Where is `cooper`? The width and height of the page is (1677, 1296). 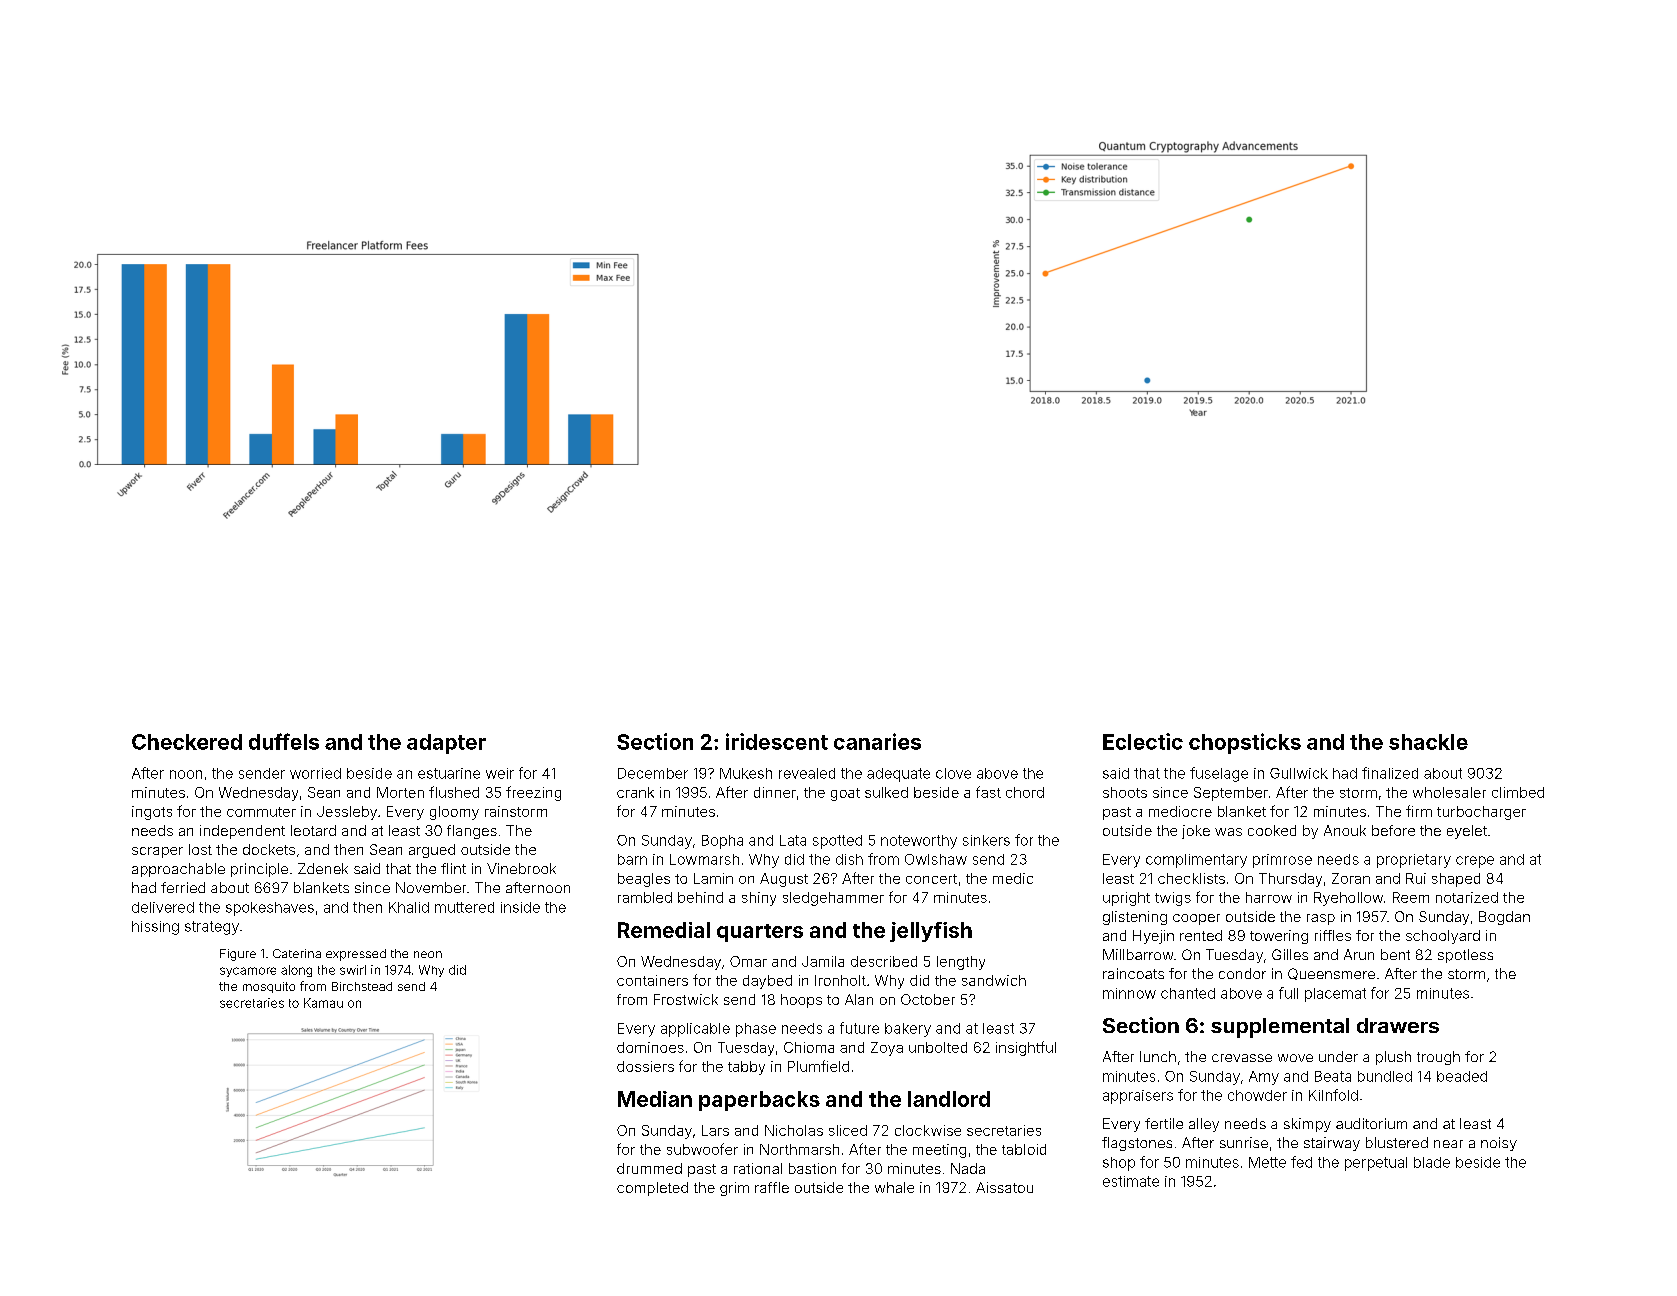
cooper is located at coordinates (1196, 919).
